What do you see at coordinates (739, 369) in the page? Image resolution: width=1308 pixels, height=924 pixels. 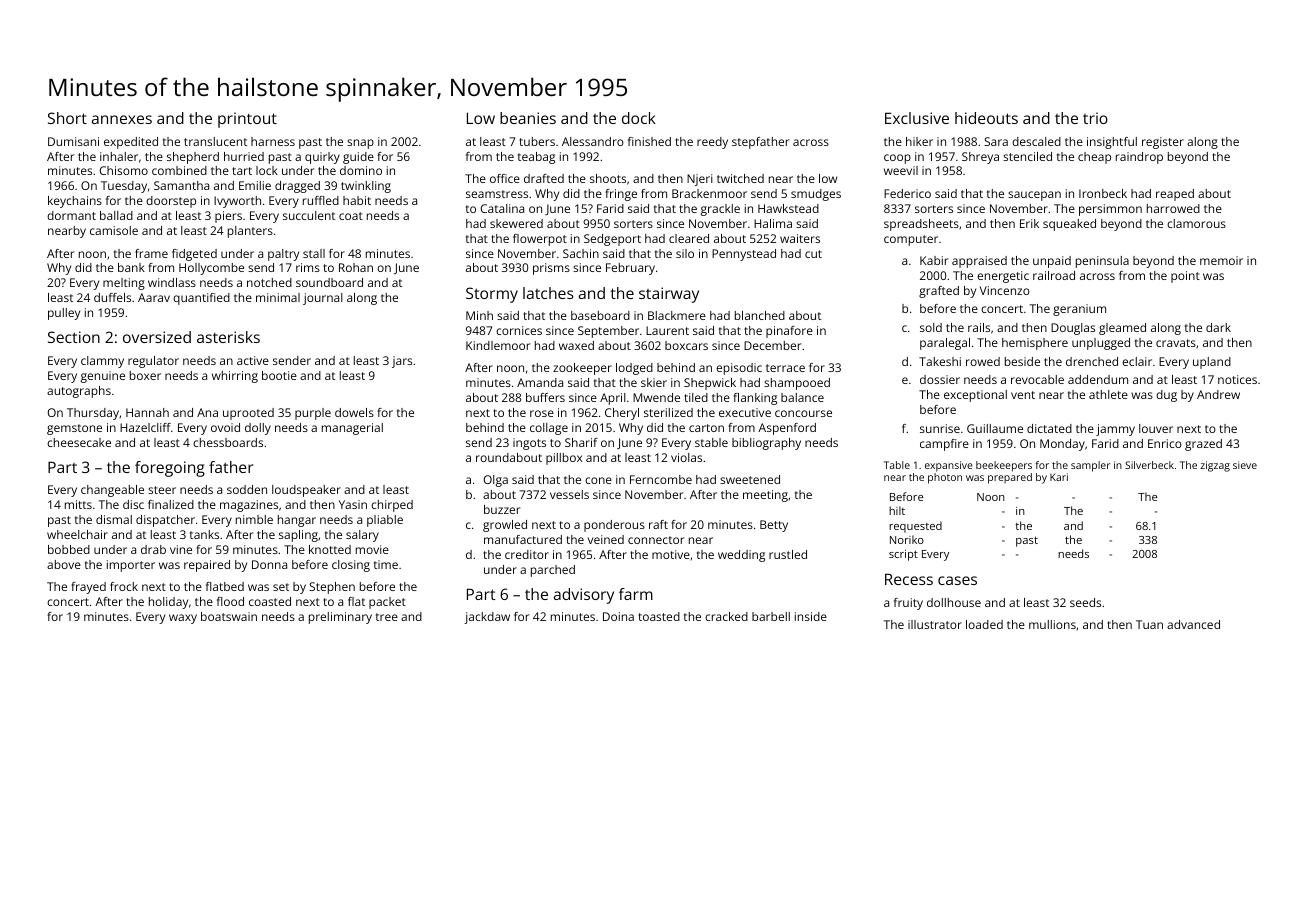 I see `episodic` at bounding box center [739, 369].
